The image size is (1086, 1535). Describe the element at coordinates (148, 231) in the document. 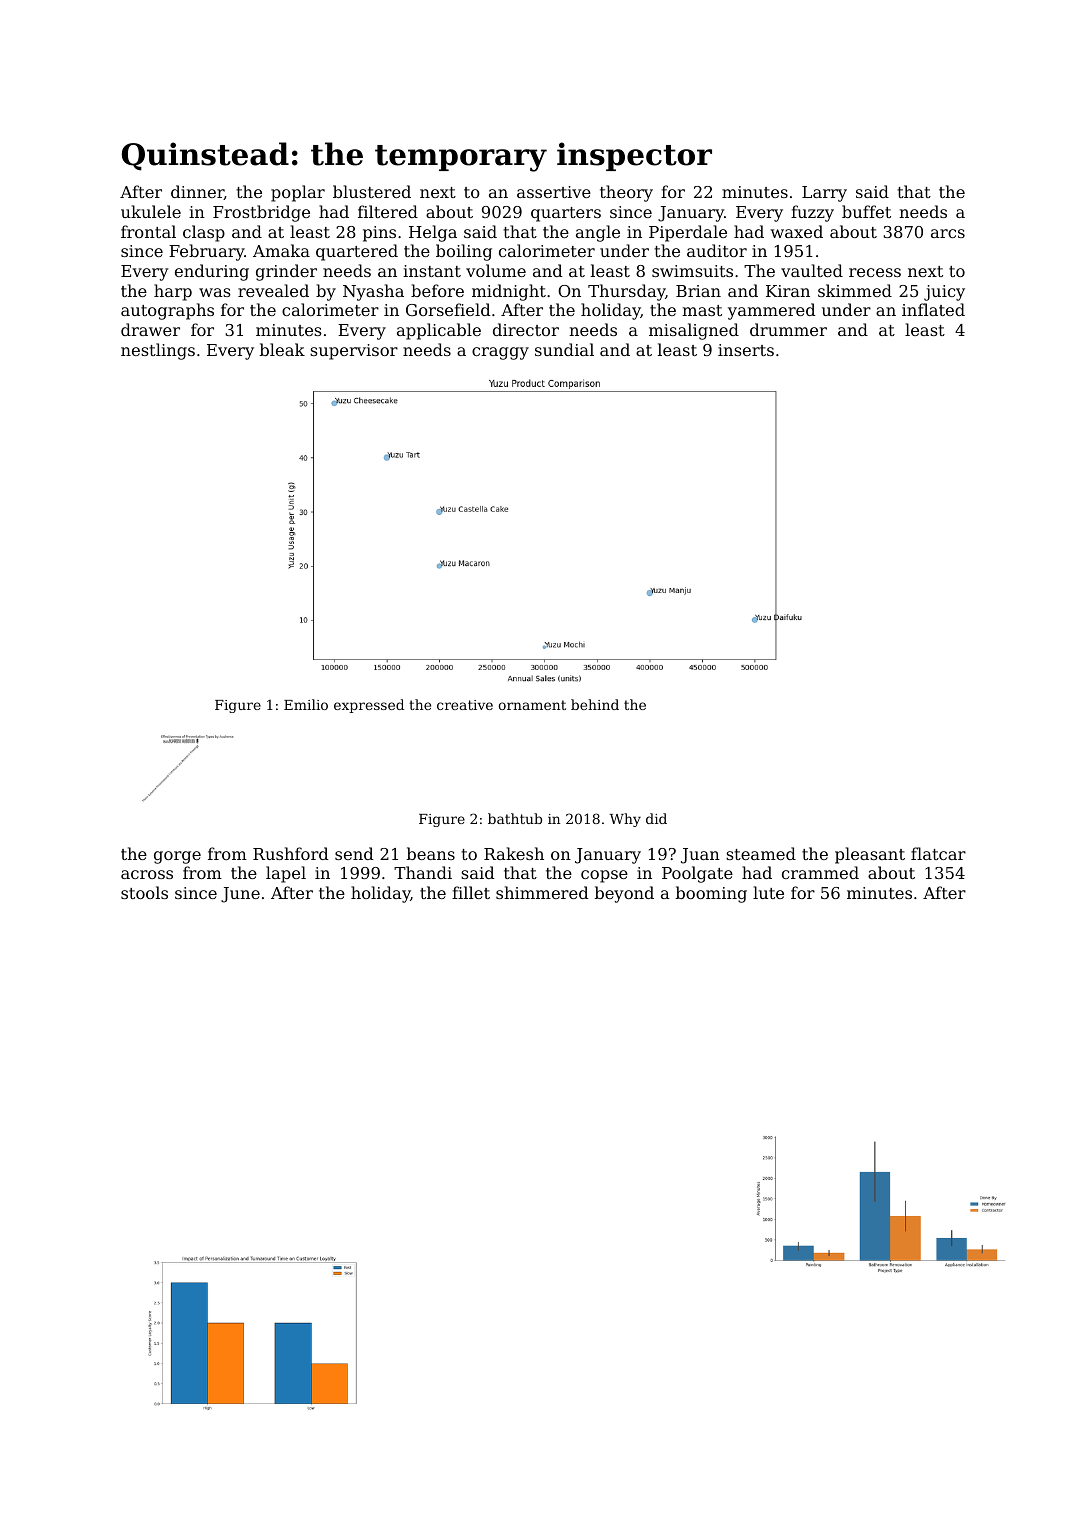

I see `frontal` at that location.
